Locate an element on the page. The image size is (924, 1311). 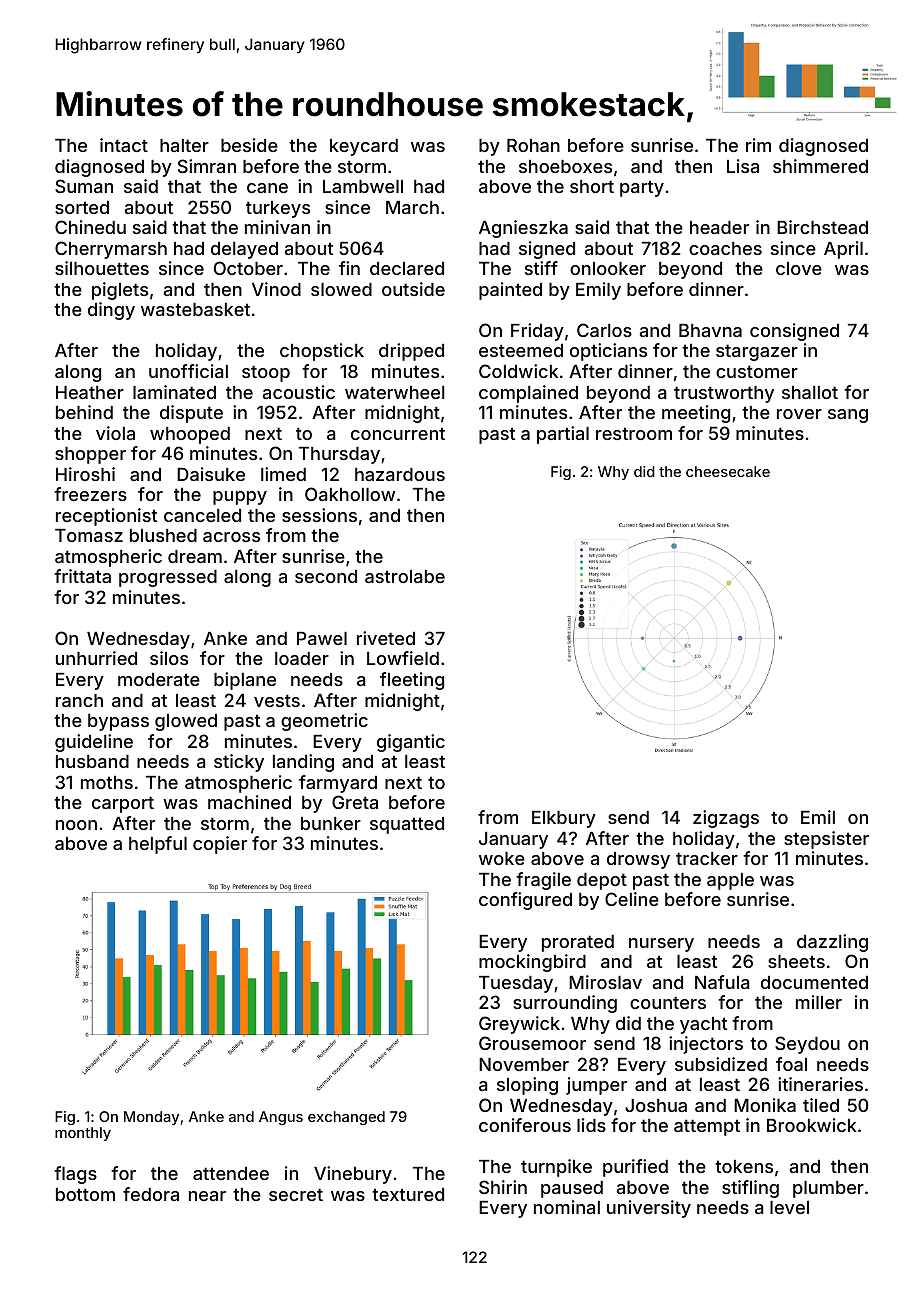
keycard is located at coordinates (364, 147).
